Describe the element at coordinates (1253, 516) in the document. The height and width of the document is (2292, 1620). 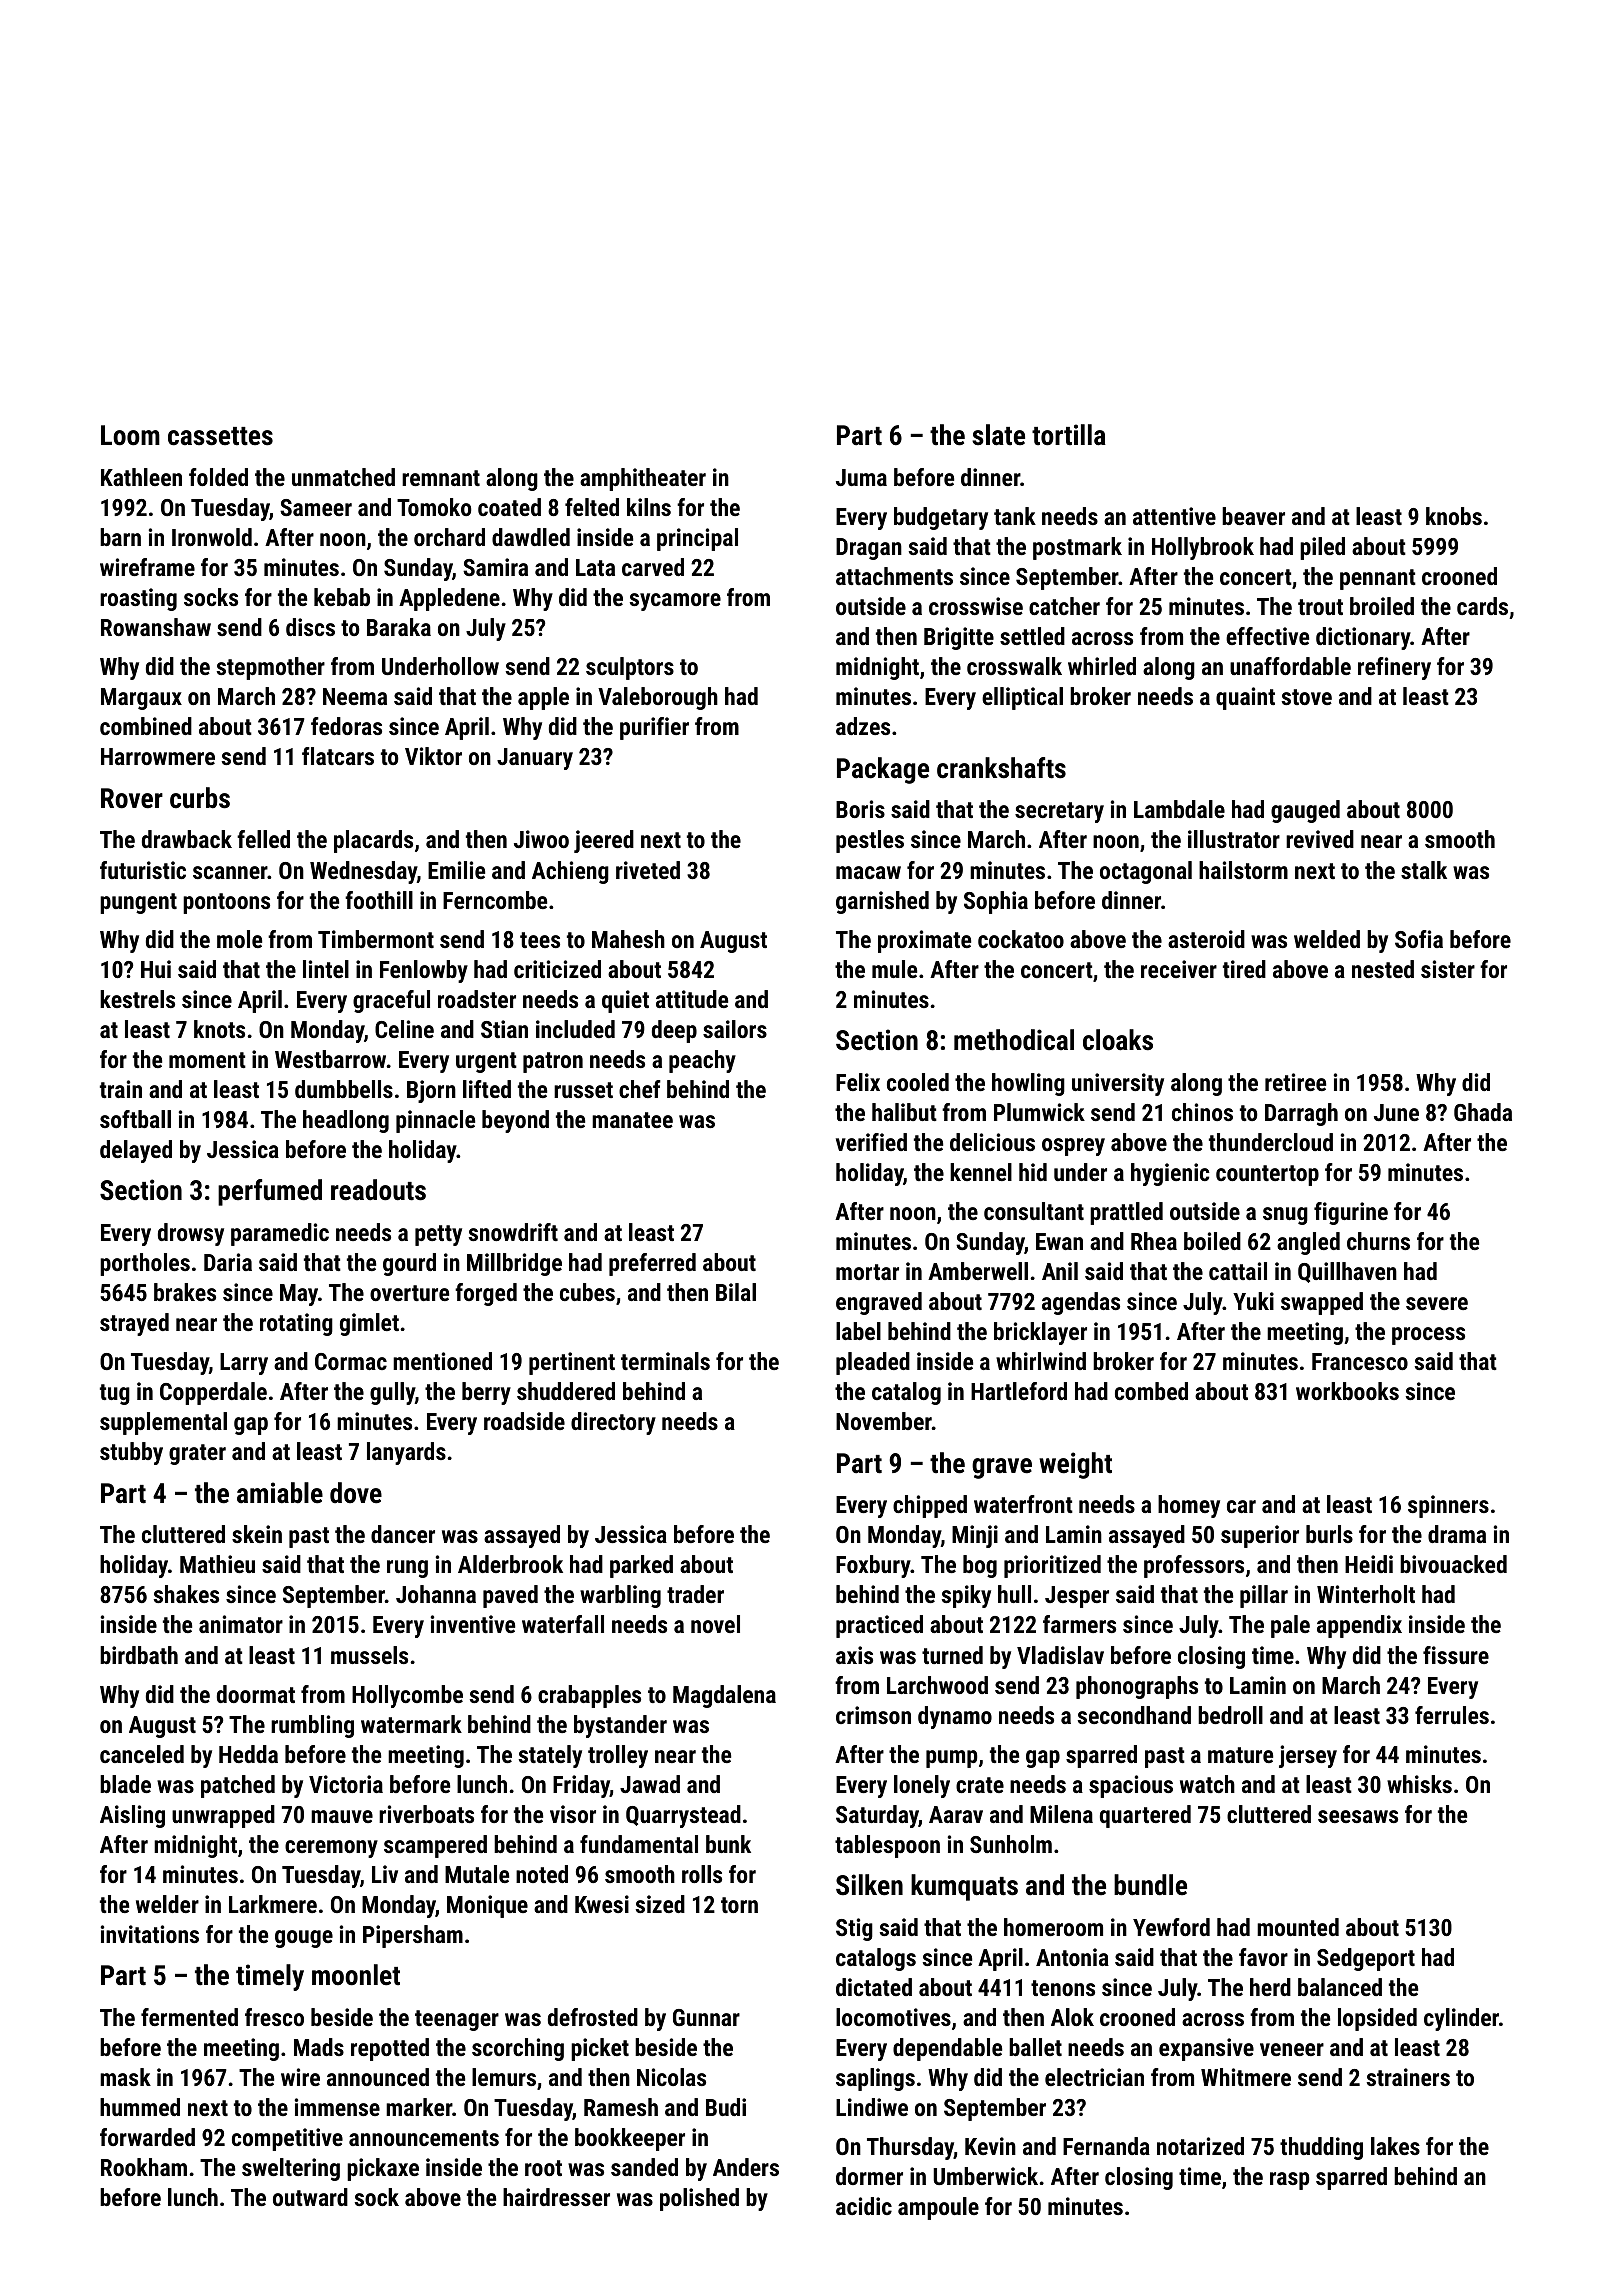
I see `beaver` at that location.
